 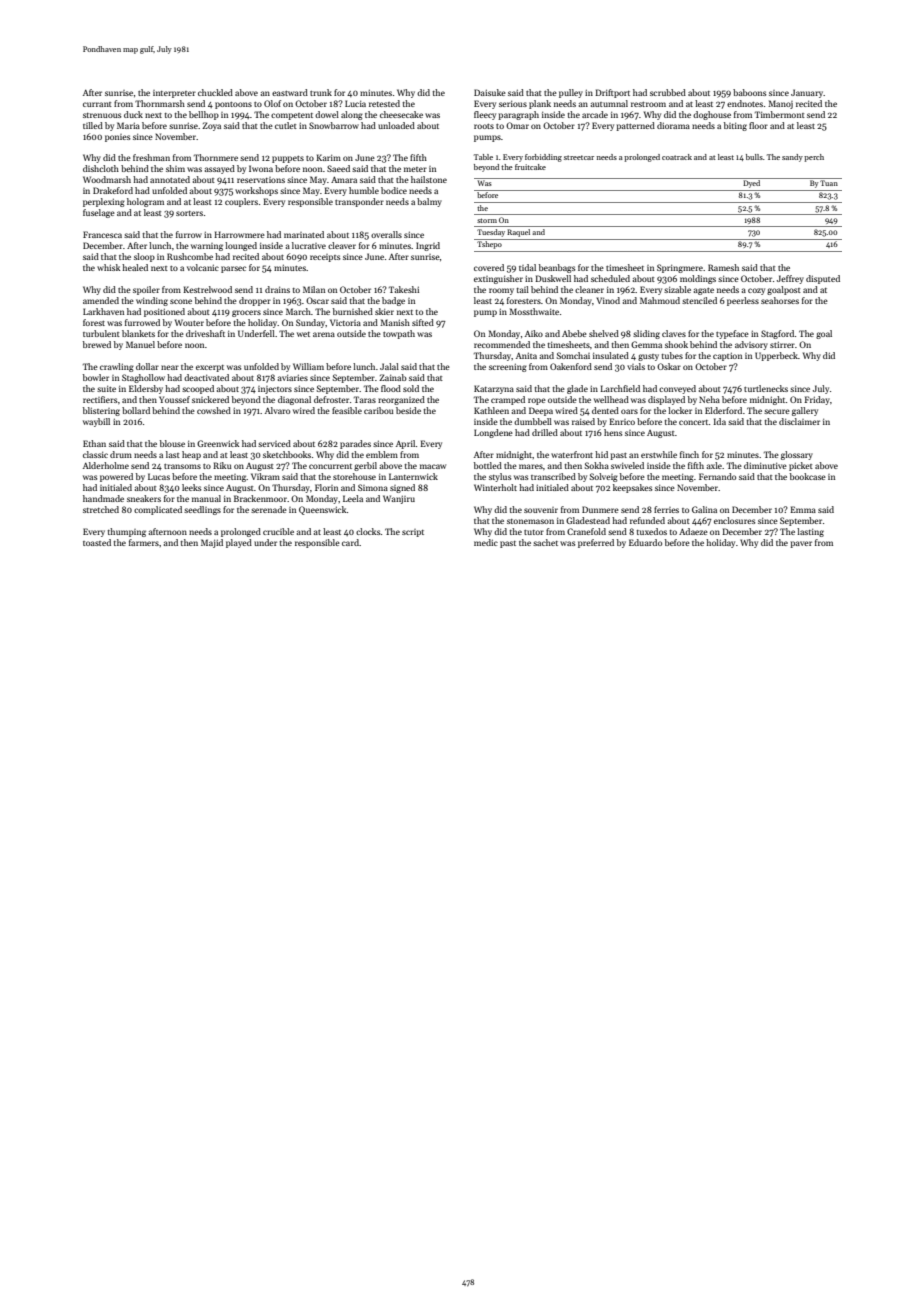 What do you see at coordinates (303, 334) in the screenshot?
I see `wet` at bounding box center [303, 334].
